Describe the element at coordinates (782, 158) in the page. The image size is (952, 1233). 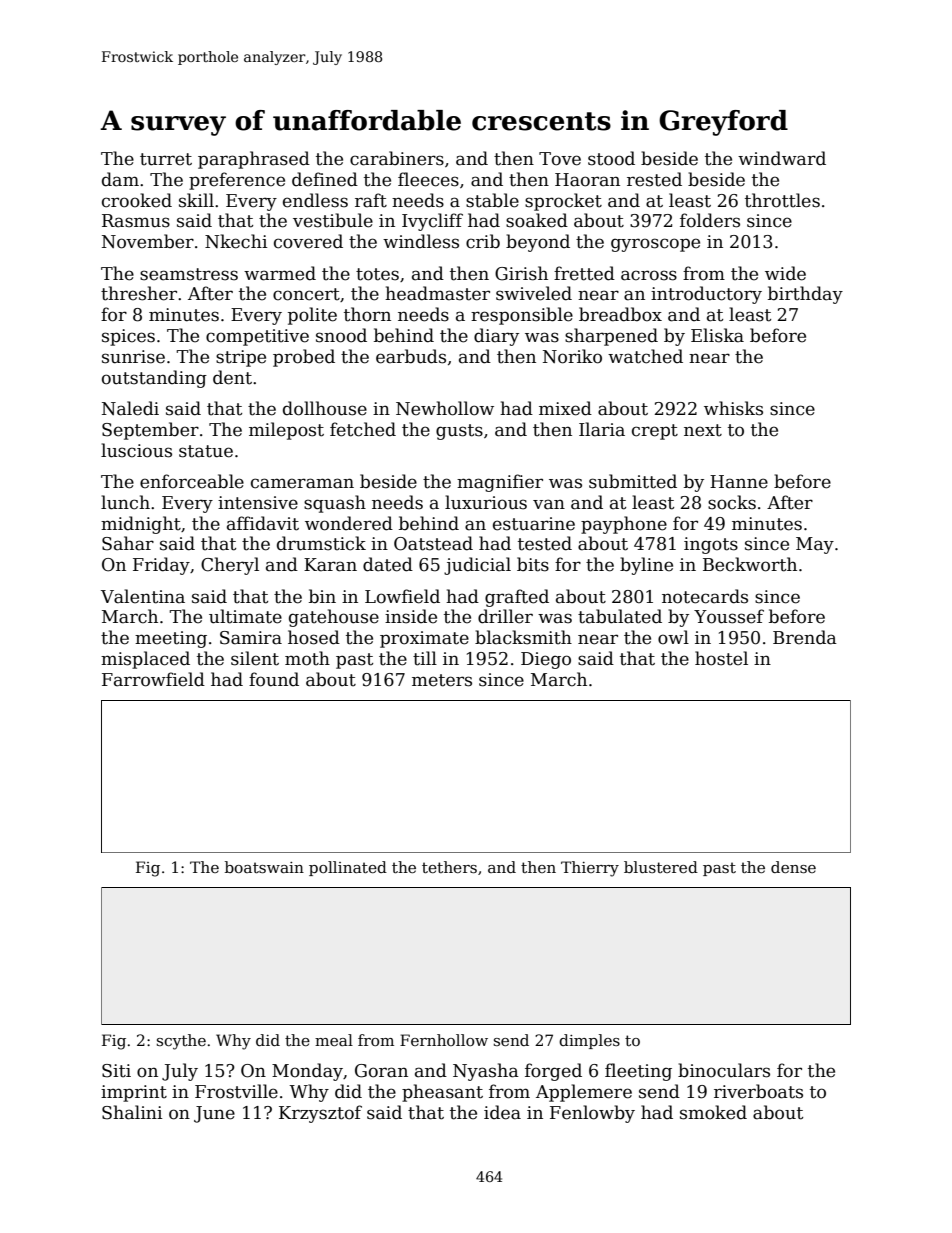
I see `windward` at that location.
